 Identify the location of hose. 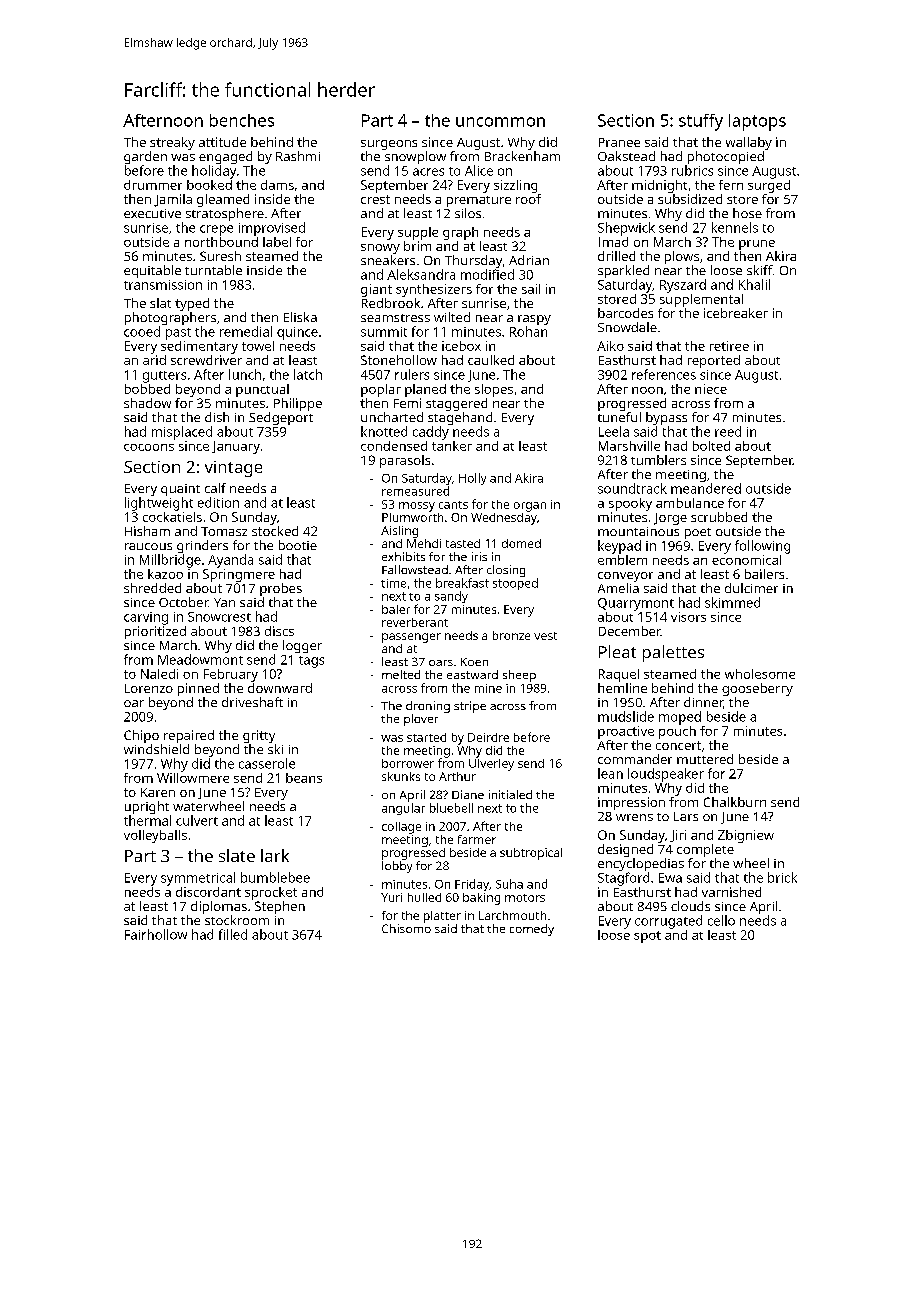
(747, 213).
